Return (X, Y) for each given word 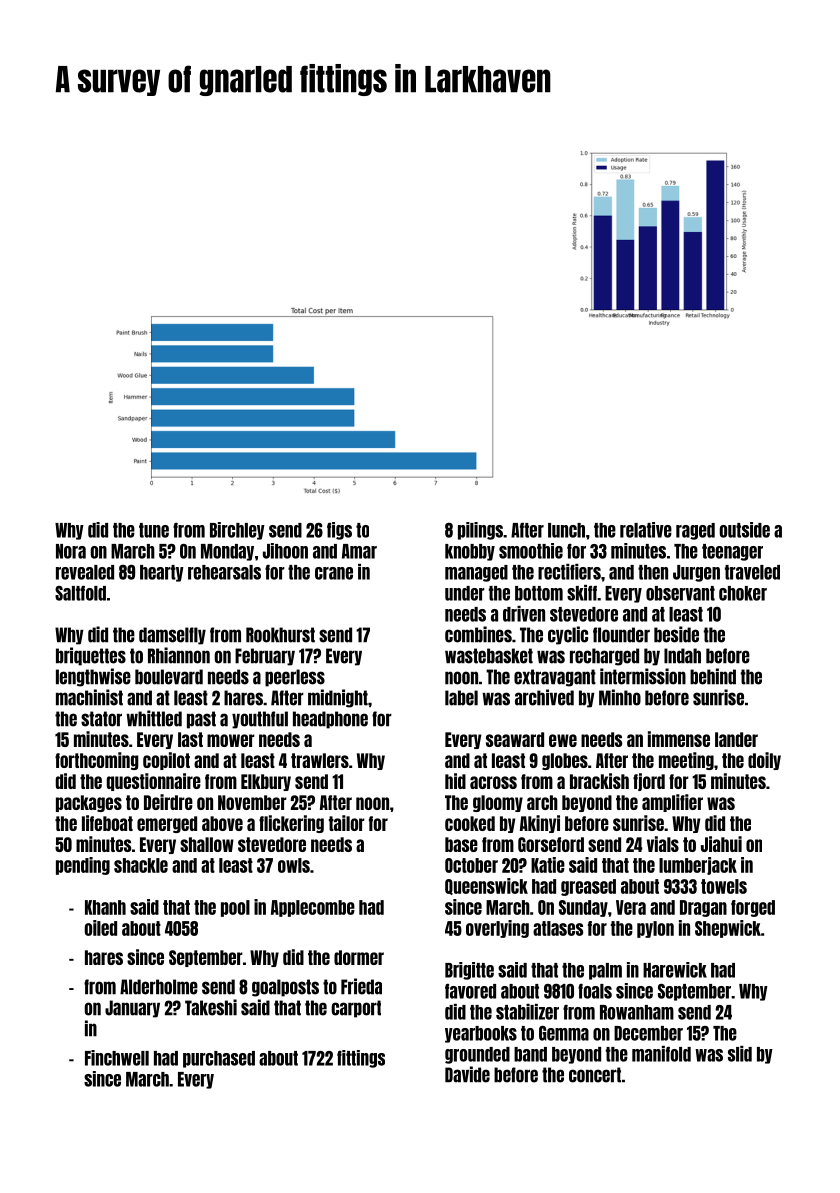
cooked (470, 823)
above (222, 823)
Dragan (703, 908)
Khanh (105, 907)
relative (646, 530)
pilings (480, 531)
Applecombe (313, 908)
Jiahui (721, 844)
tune (154, 530)
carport (356, 1009)
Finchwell (117, 1058)
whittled (154, 718)
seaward (515, 739)
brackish (599, 781)
